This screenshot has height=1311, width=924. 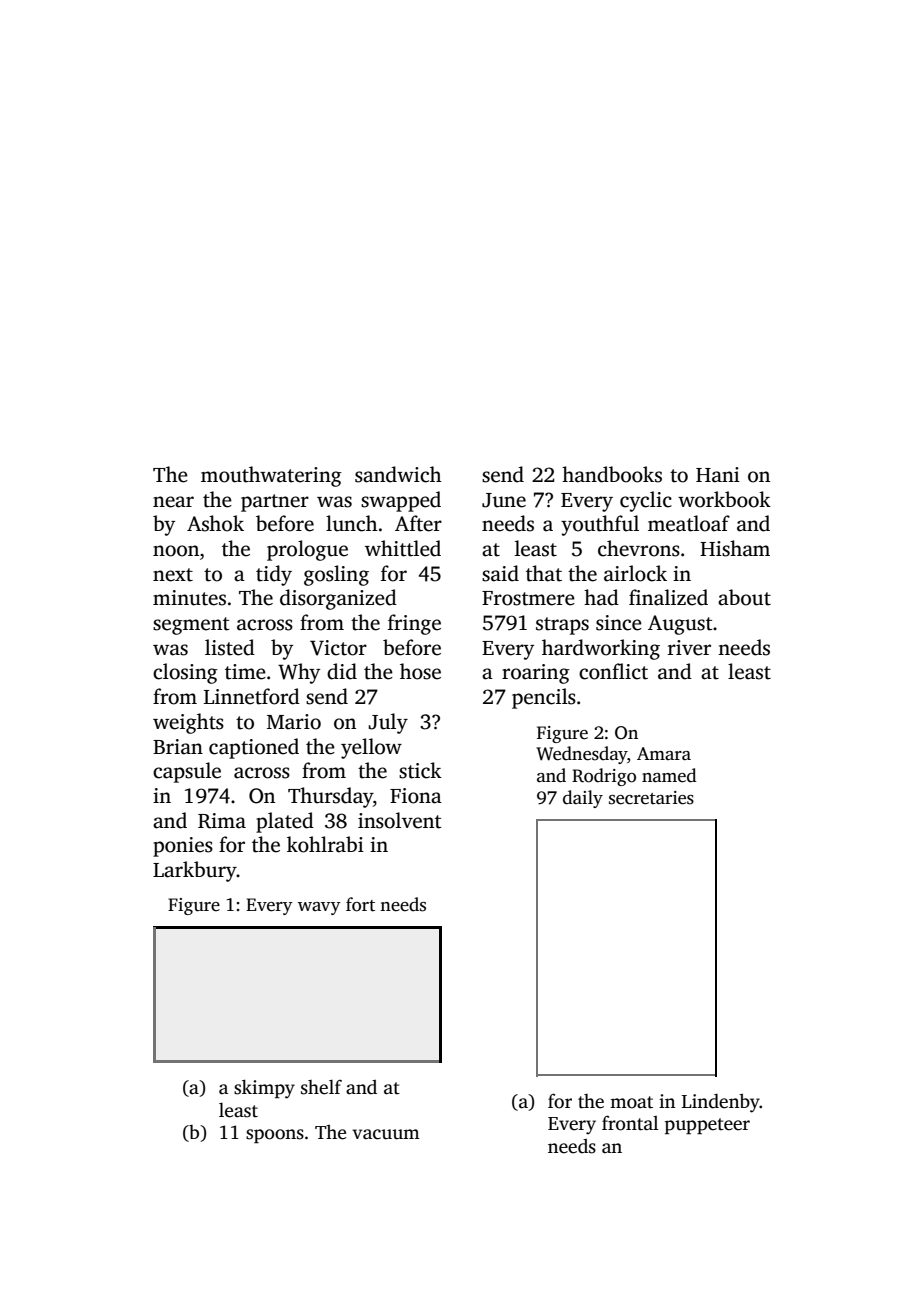 What do you see at coordinates (398, 474) in the screenshot?
I see `sandwich` at bounding box center [398, 474].
